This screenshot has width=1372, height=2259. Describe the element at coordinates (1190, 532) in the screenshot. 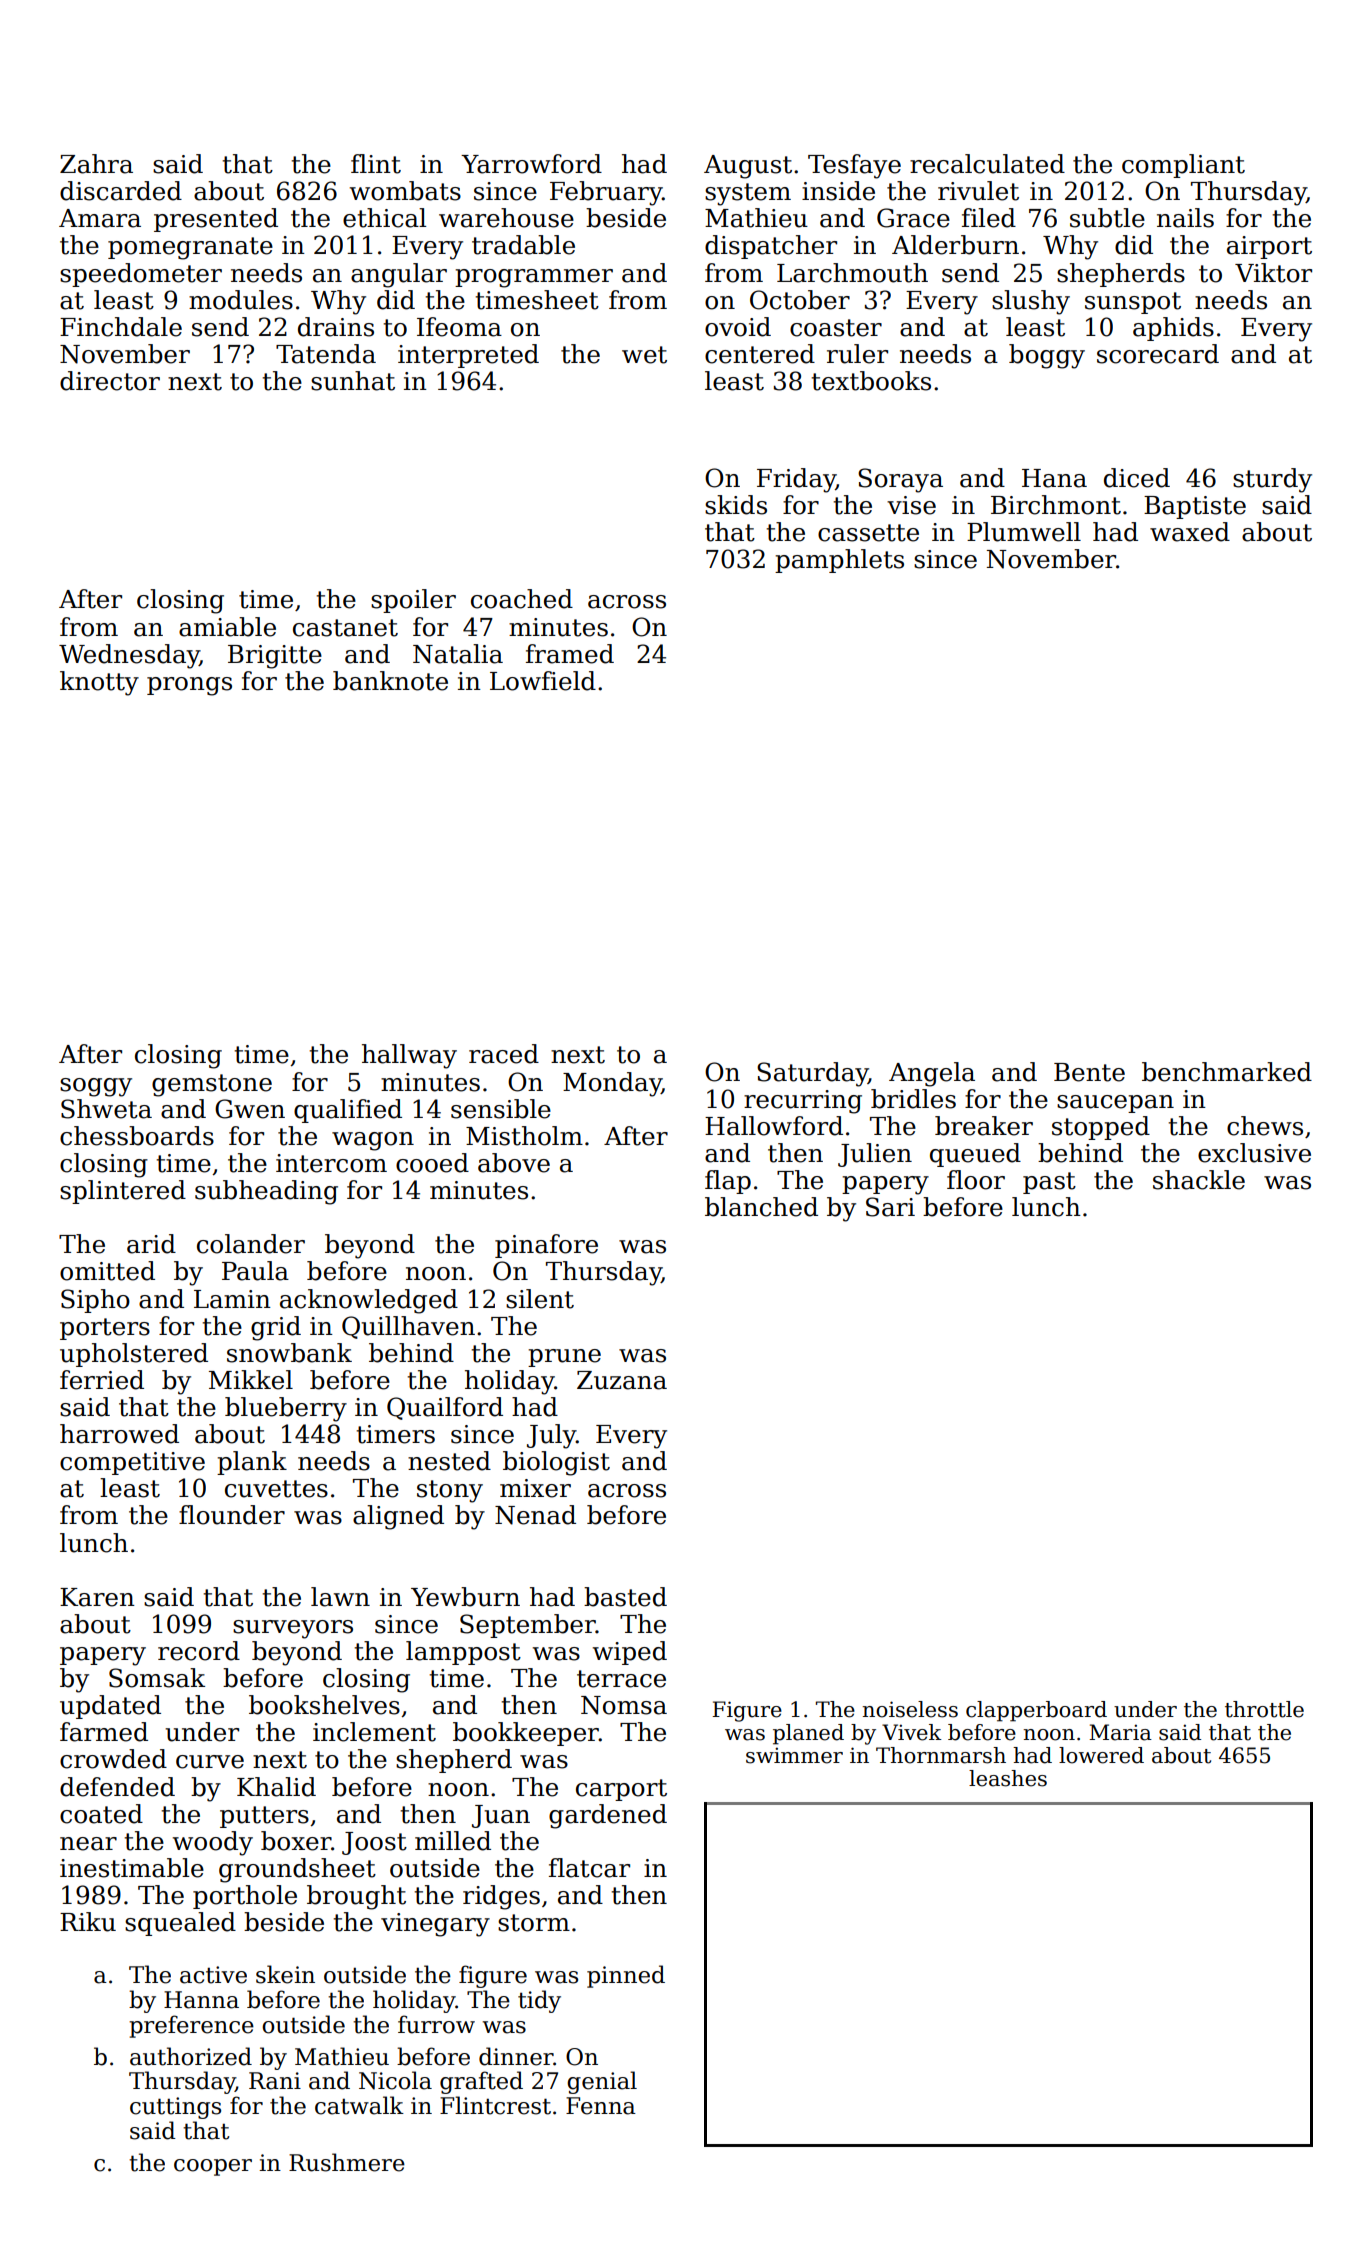

I see `waxed` at that location.
